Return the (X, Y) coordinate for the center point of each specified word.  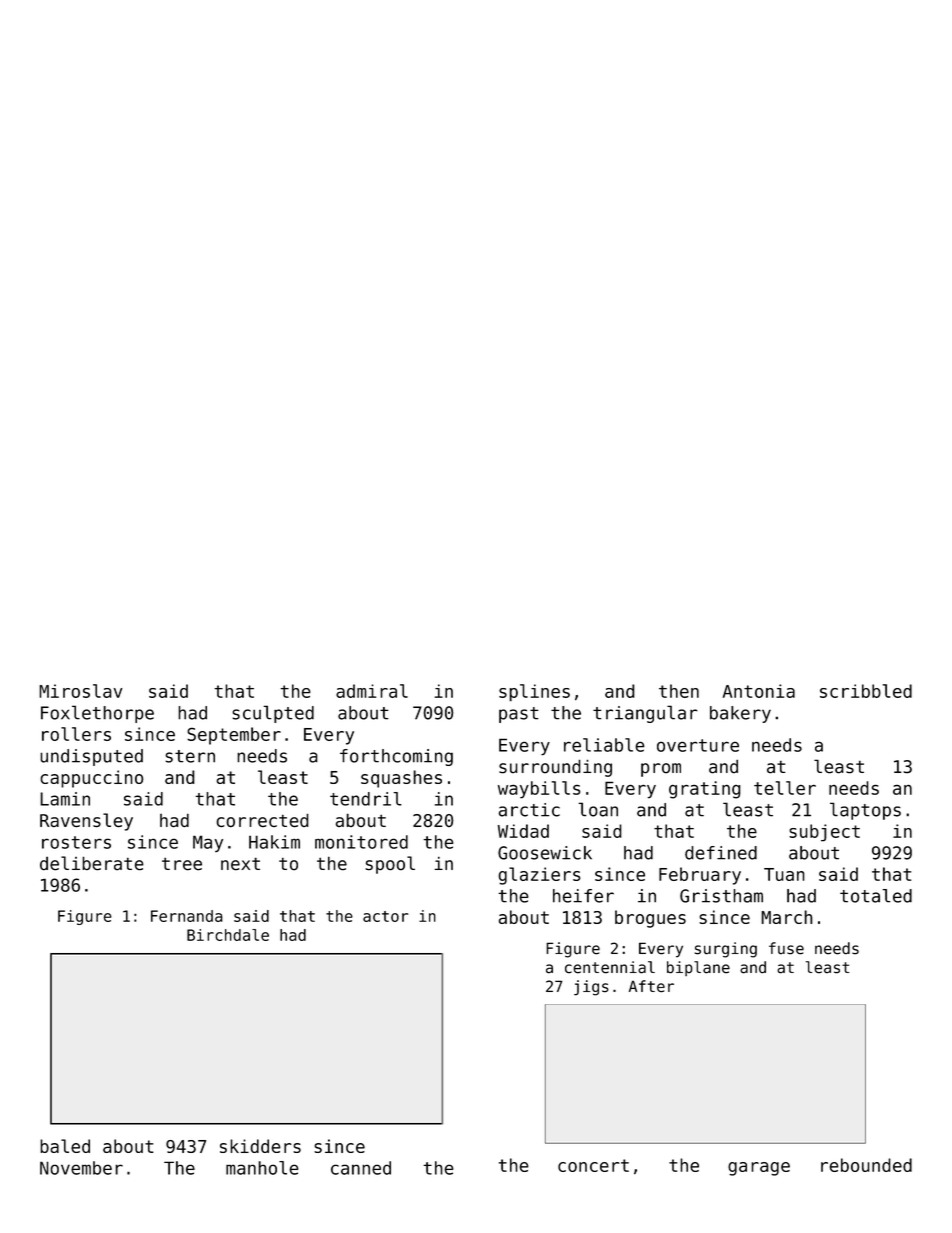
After (651, 986)
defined (721, 853)
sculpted (273, 714)
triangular (645, 714)
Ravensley (86, 822)
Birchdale (228, 935)
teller (785, 788)
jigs (591, 988)
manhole (262, 1168)
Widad (523, 831)
